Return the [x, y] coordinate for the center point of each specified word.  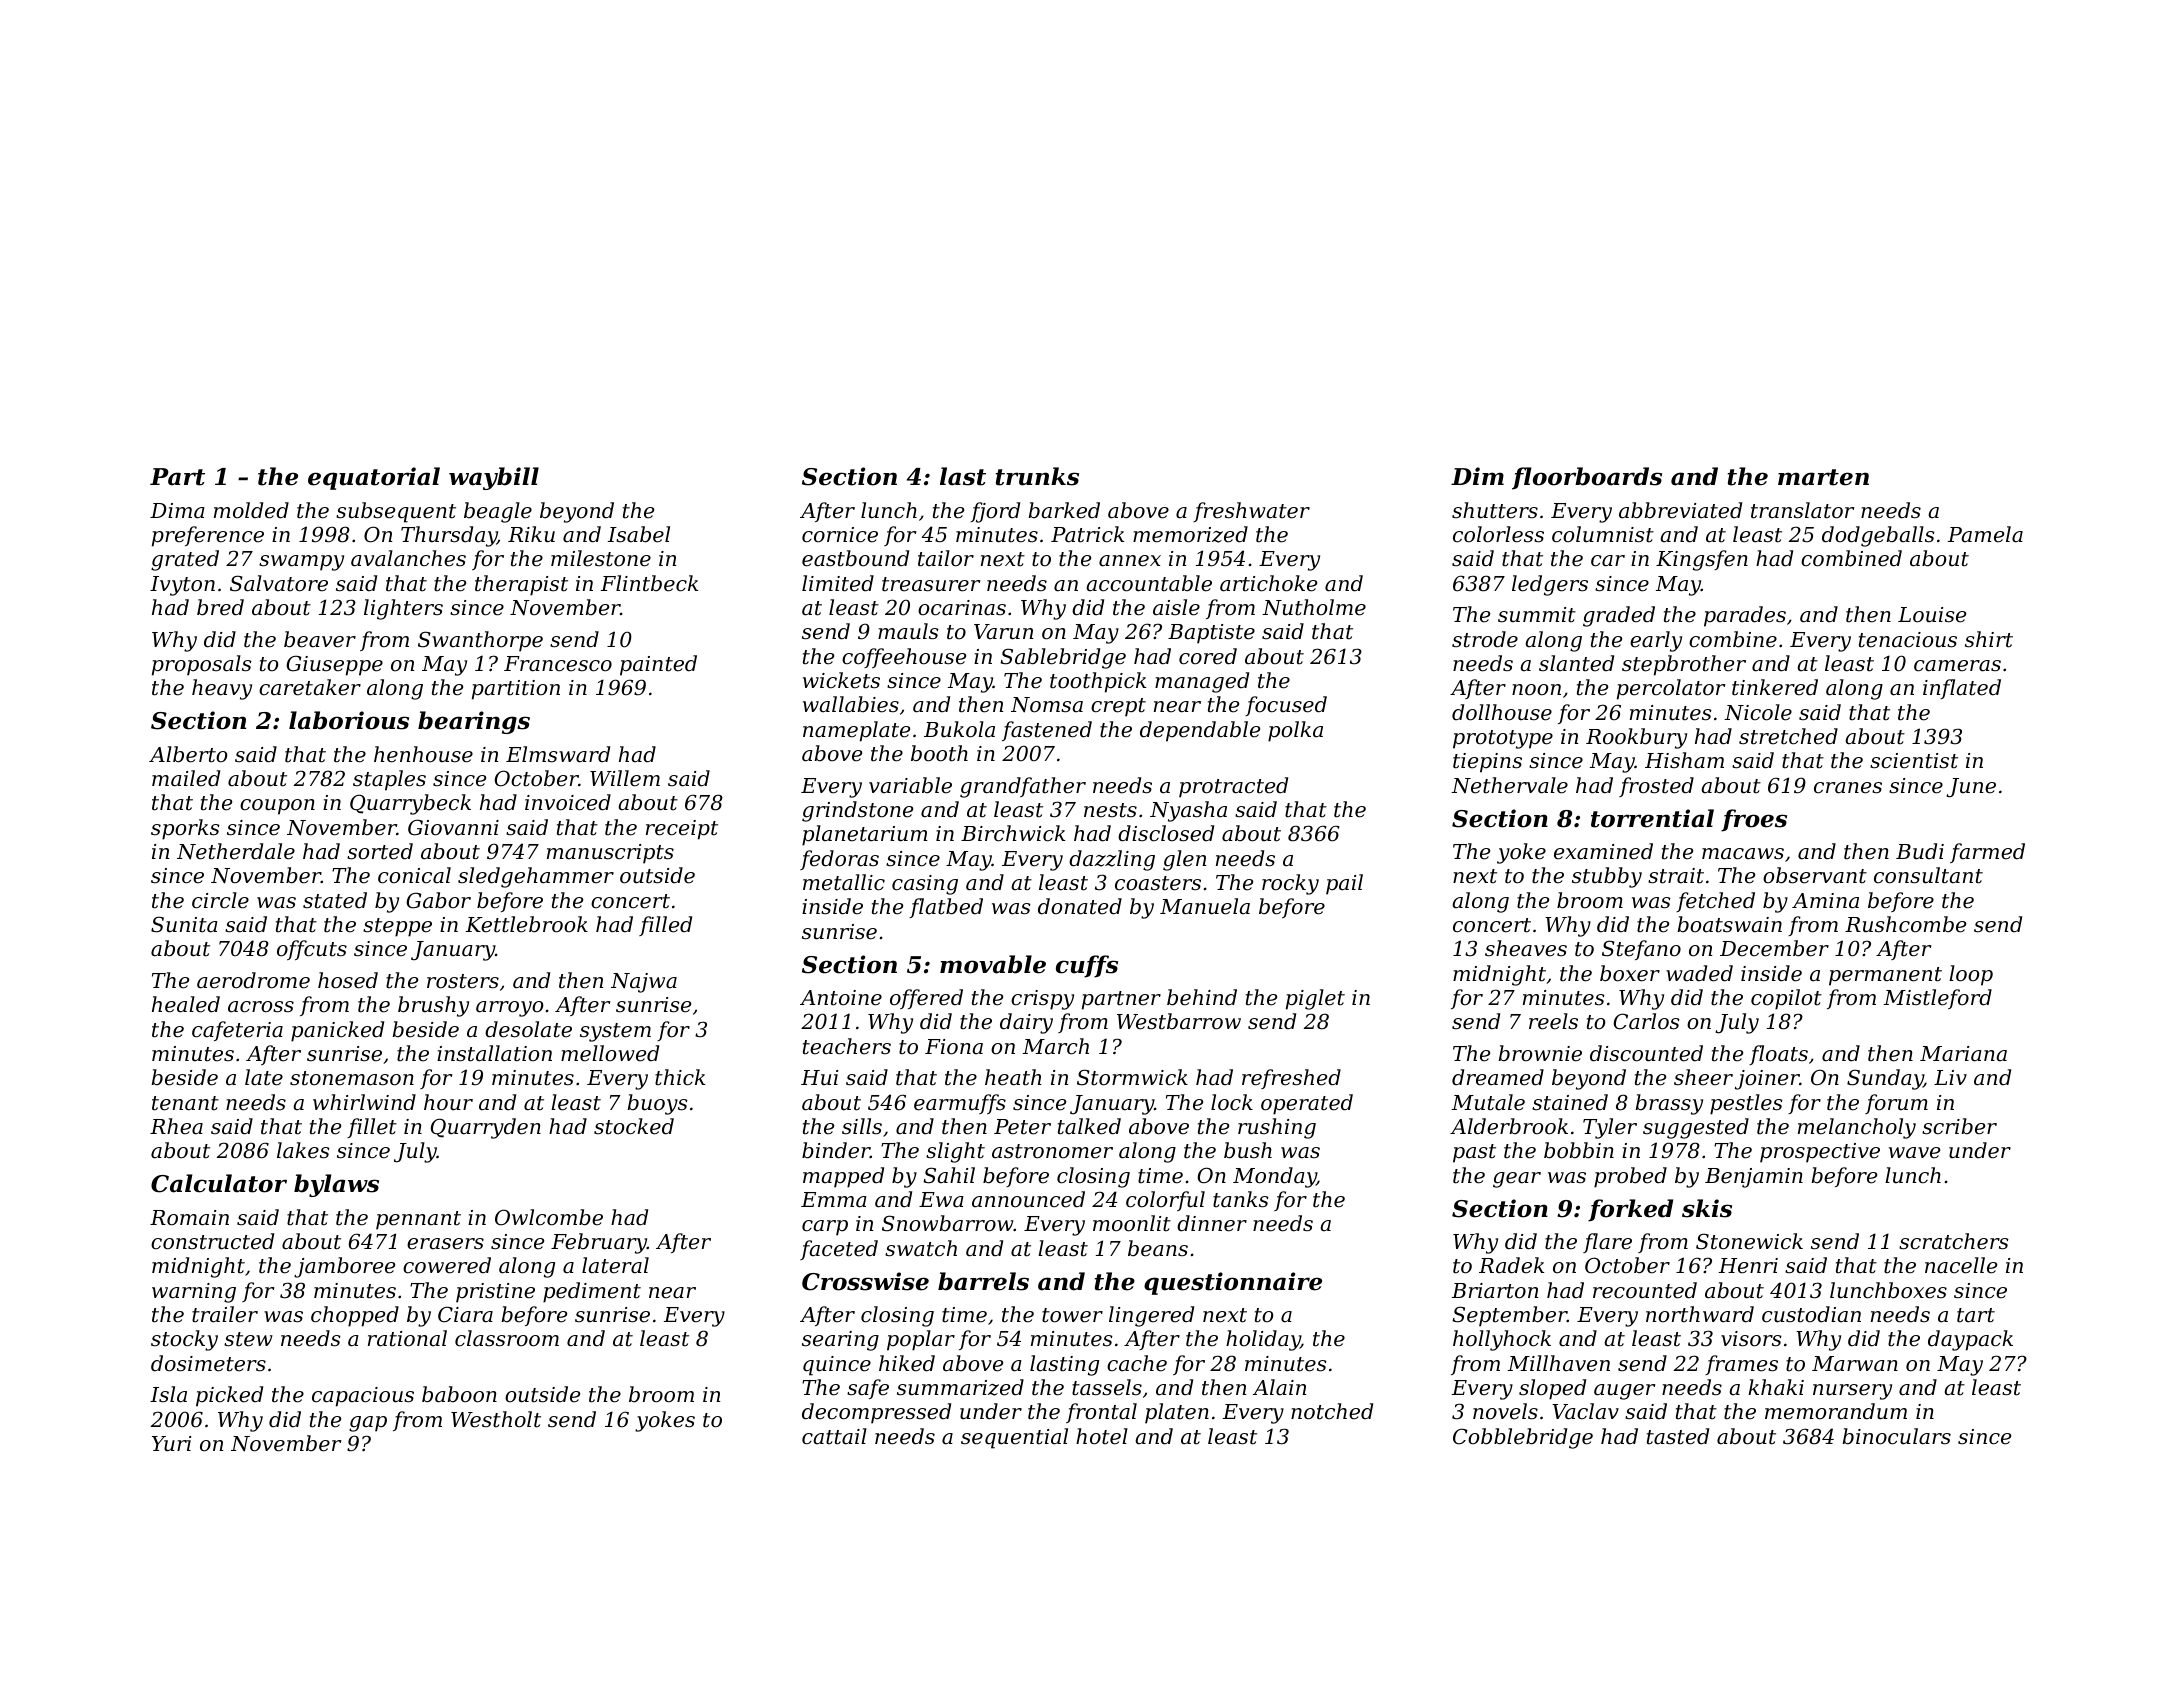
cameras [1957, 666]
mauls [908, 631]
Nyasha [1188, 811]
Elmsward [558, 754]
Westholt [496, 1419]
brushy [433, 1006]
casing [925, 885]
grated [185, 560]
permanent [1885, 976]
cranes [1848, 788]
